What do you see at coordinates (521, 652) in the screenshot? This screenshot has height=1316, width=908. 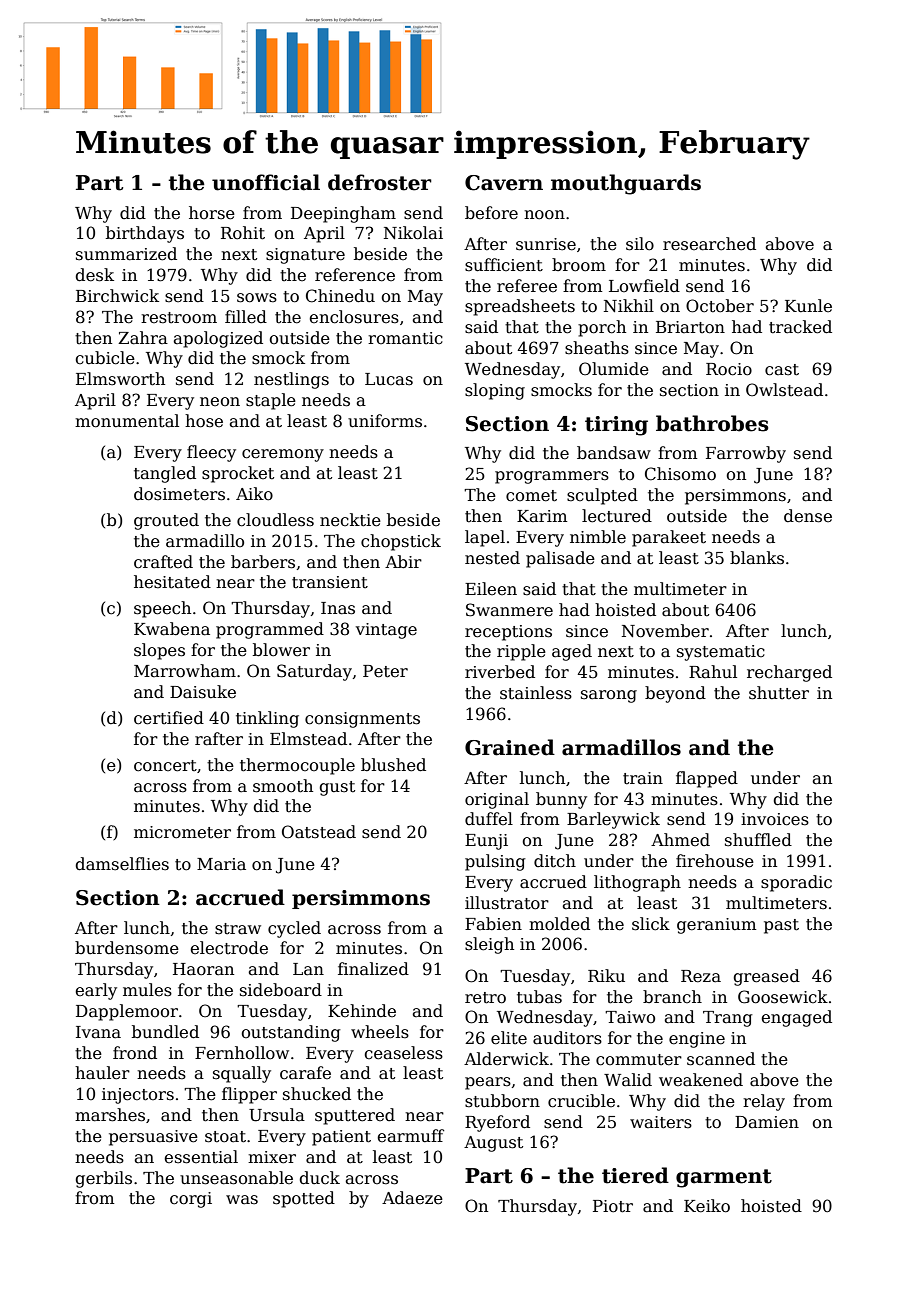 I see `ripple` at bounding box center [521, 652].
